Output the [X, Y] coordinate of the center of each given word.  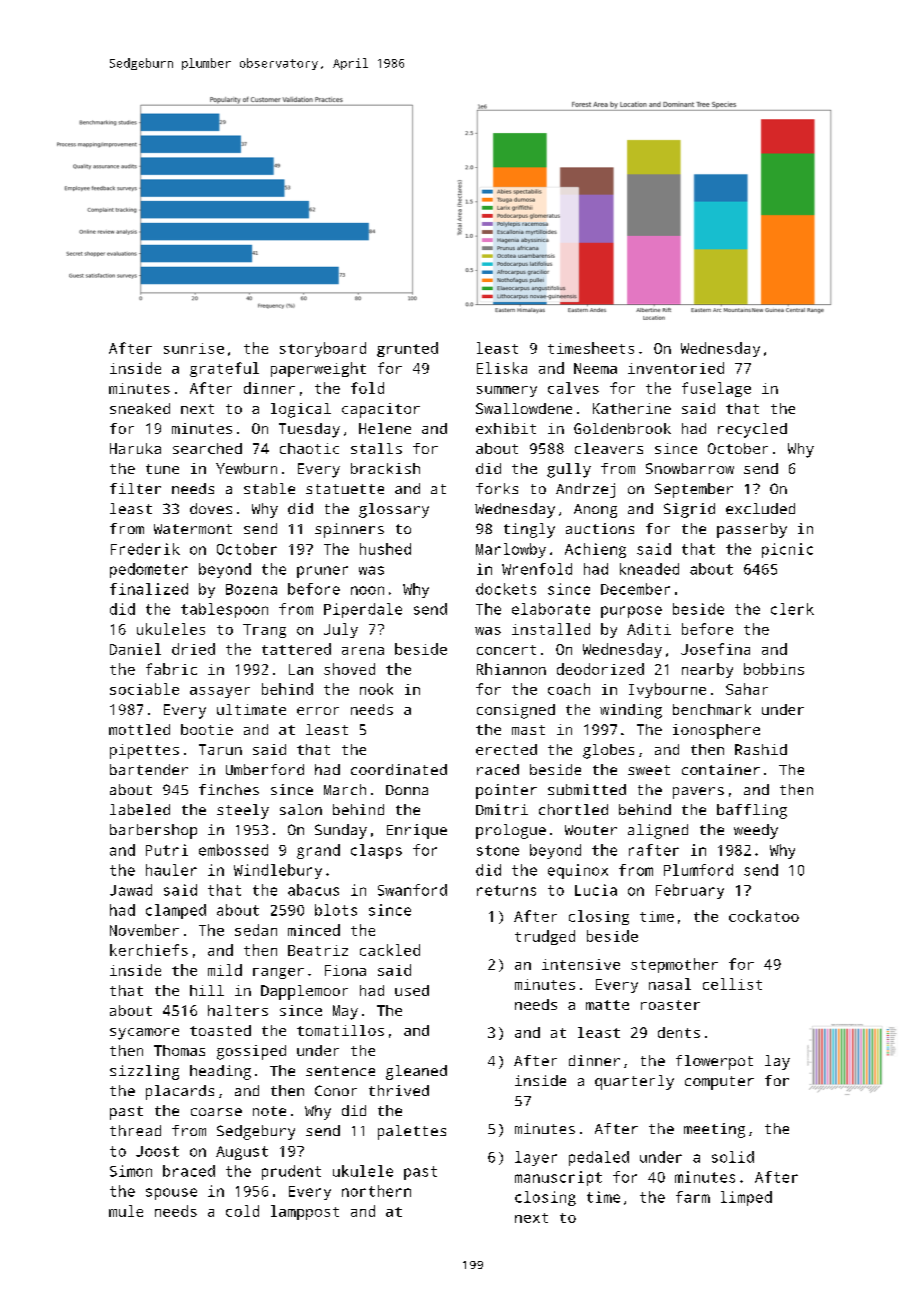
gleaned [416, 1072]
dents [679, 1032]
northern [376, 1191]
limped [746, 1198]
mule [126, 1211]
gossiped [251, 1052]
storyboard [323, 349]
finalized [149, 589]
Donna [407, 790]
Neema [595, 368]
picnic [787, 550]
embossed [233, 850]
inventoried [676, 368]
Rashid [761, 749]
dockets [506, 589]
